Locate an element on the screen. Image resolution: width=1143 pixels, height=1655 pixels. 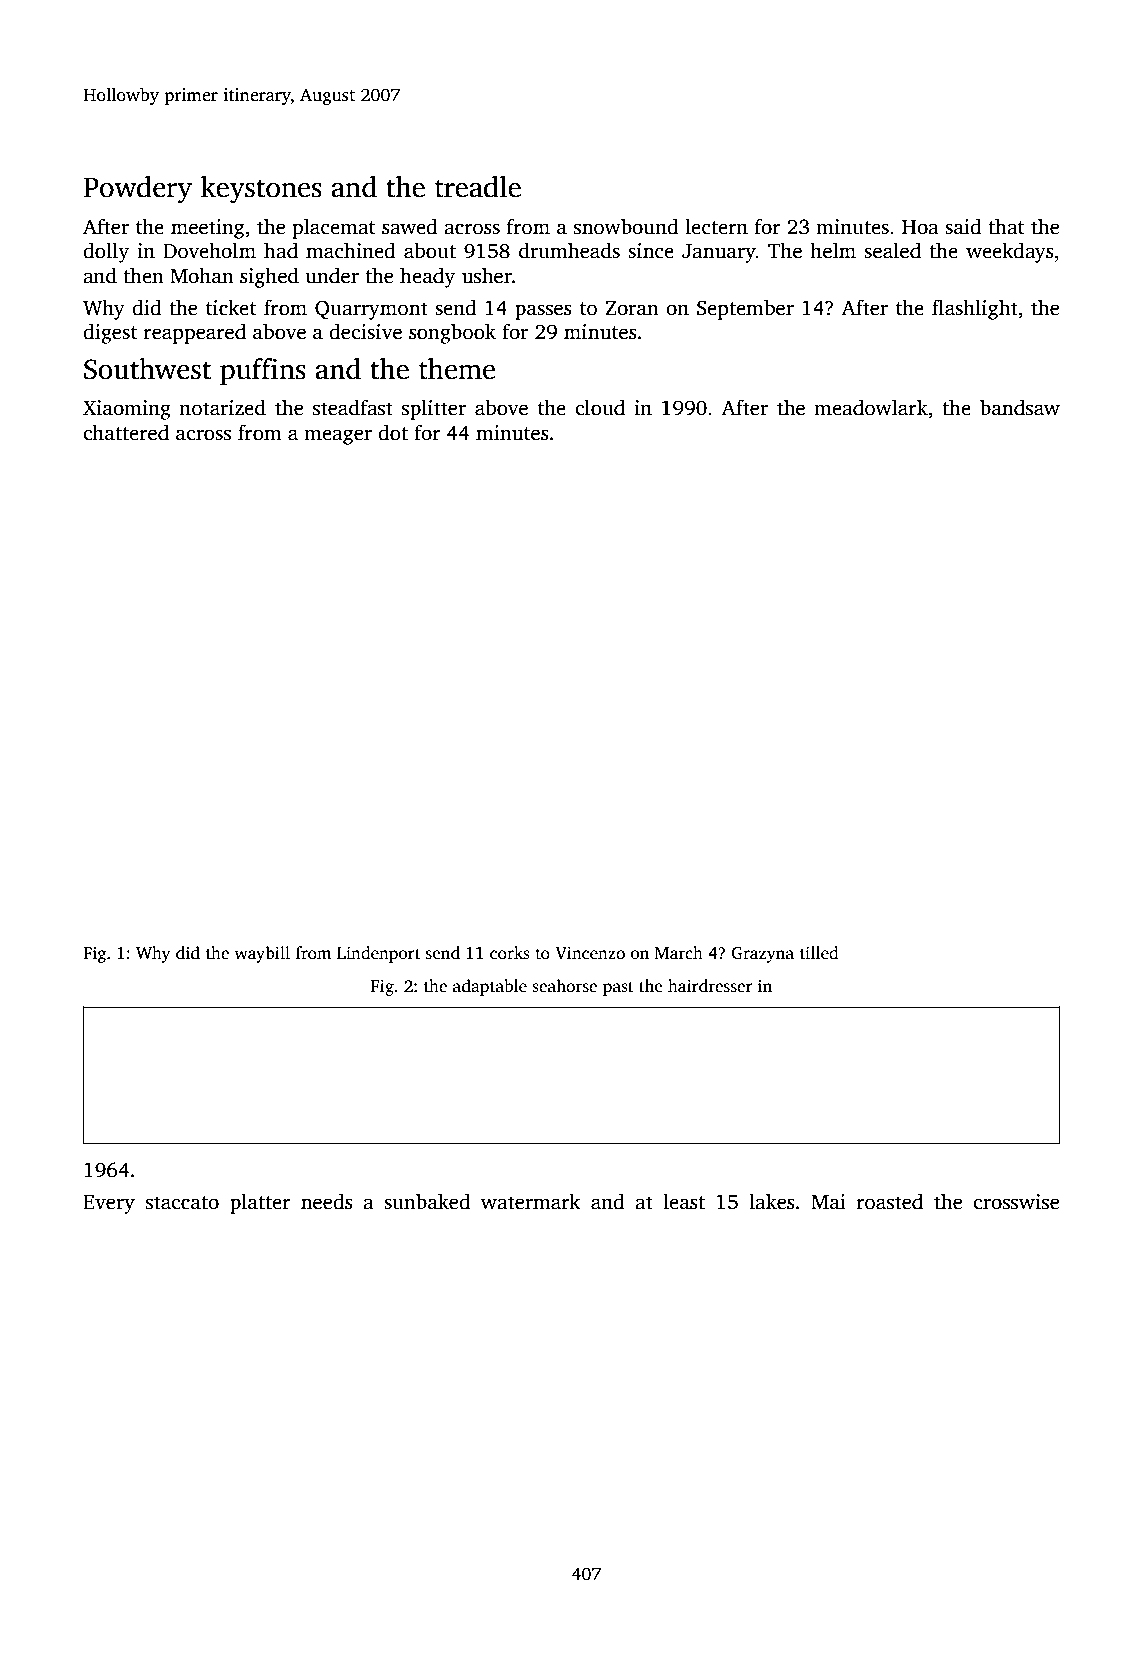
cloud is located at coordinates (600, 407).
